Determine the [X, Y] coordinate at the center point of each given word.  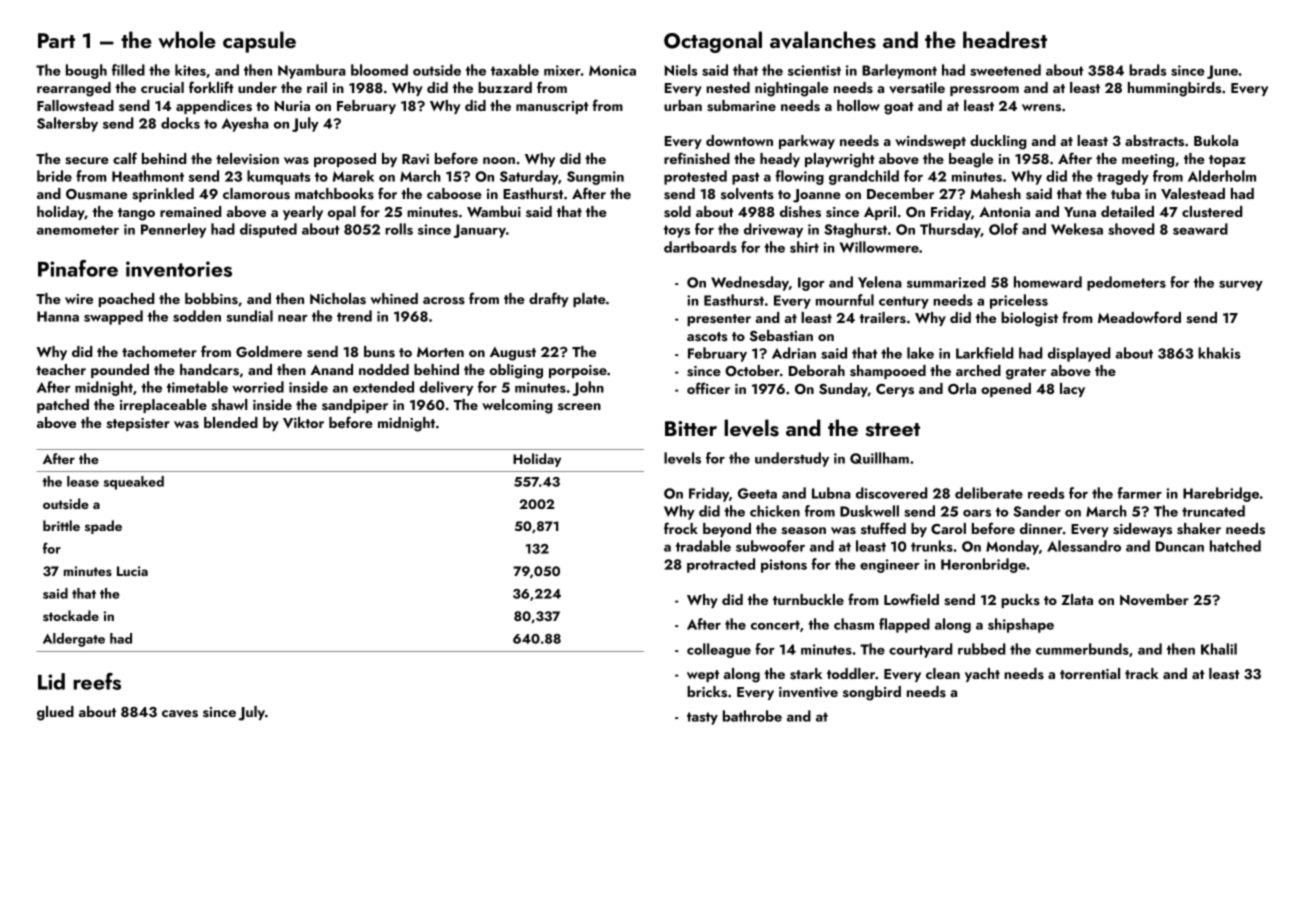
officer [708, 388]
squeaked [134, 483]
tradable [703, 546]
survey [1241, 286]
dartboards [700, 247]
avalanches [823, 40]
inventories [179, 269]
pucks [1020, 601]
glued [55, 713]
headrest [1005, 40]
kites [190, 70]
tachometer [159, 351]
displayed [1079, 354]
